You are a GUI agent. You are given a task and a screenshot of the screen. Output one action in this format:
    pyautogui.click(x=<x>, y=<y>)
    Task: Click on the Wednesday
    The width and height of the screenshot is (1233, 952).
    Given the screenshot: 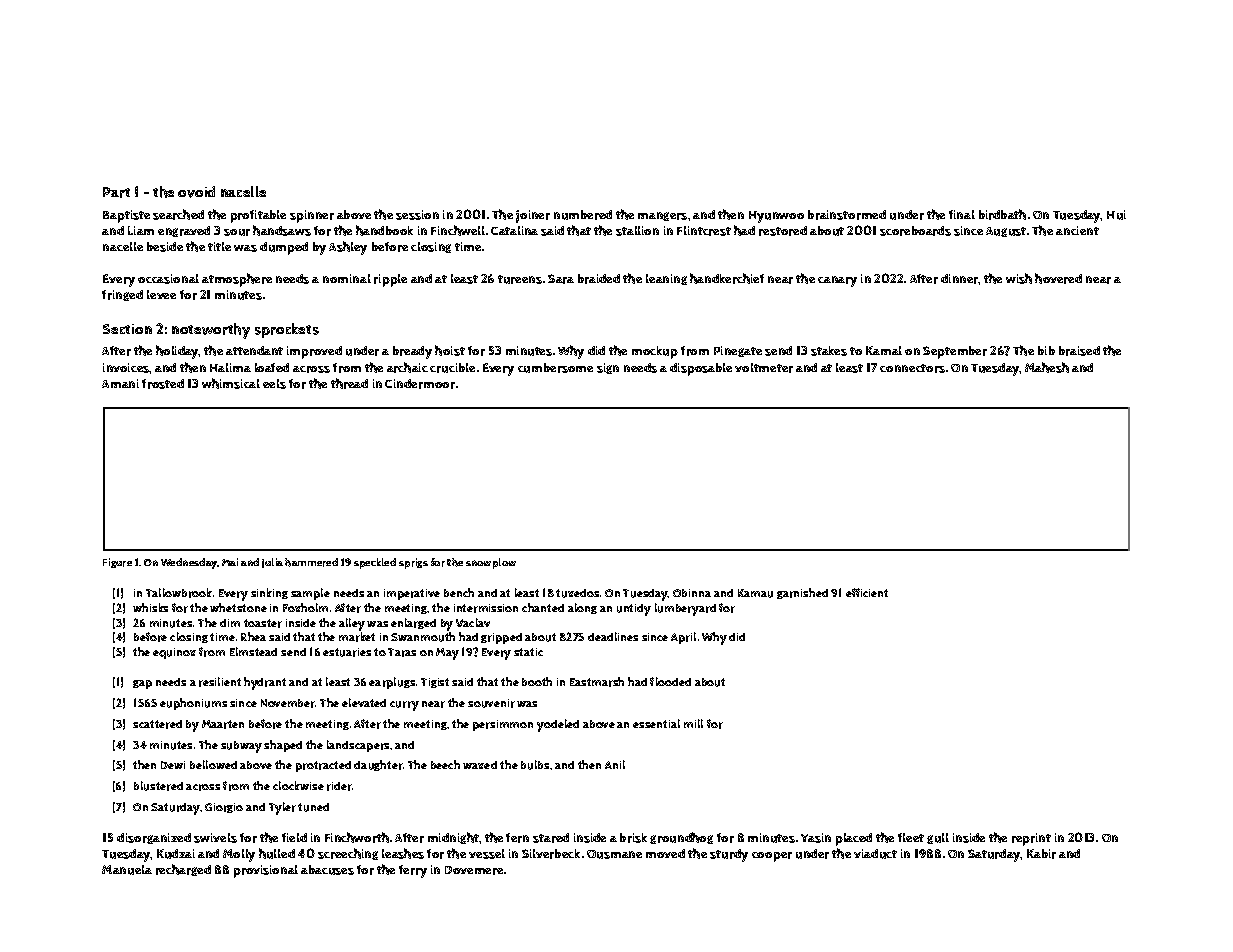 What is the action you would take?
    pyautogui.click(x=189, y=563)
